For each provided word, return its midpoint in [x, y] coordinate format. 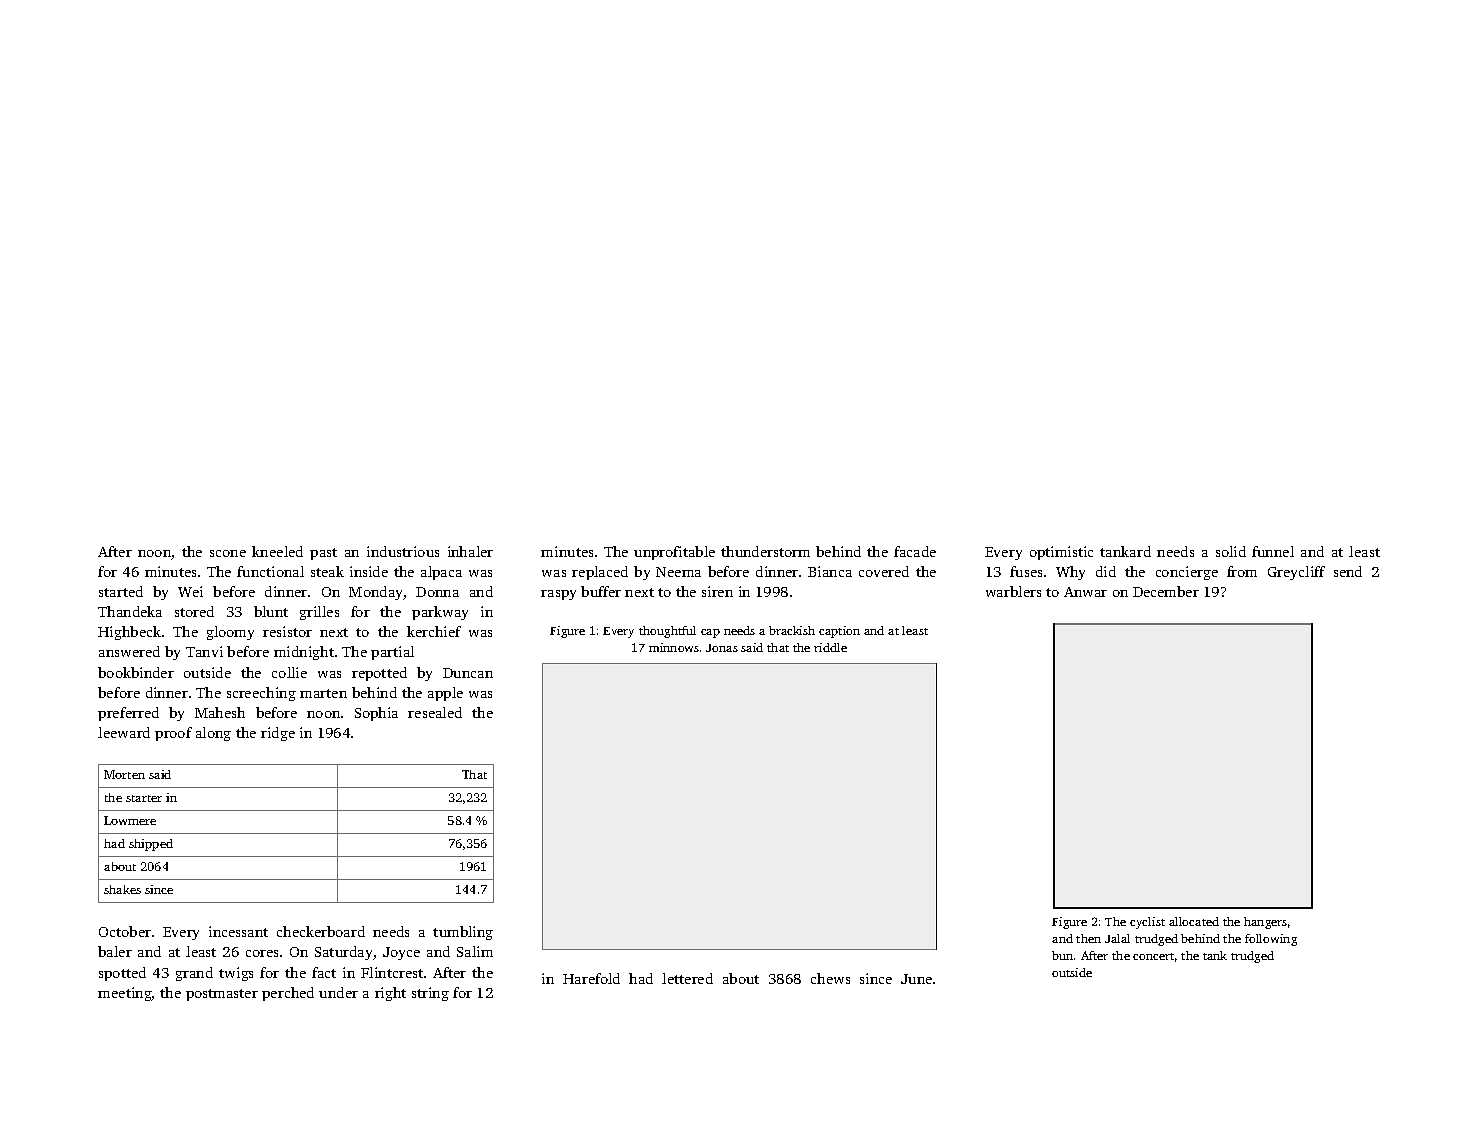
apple [445, 694]
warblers [1013, 591]
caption [839, 632]
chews [830, 978]
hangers [1265, 923]
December [1166, 591]
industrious [403, 551]
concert [1153, 956]
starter [144, 798]
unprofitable [674, 553]
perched [288, 994]
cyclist [1147, 923]
